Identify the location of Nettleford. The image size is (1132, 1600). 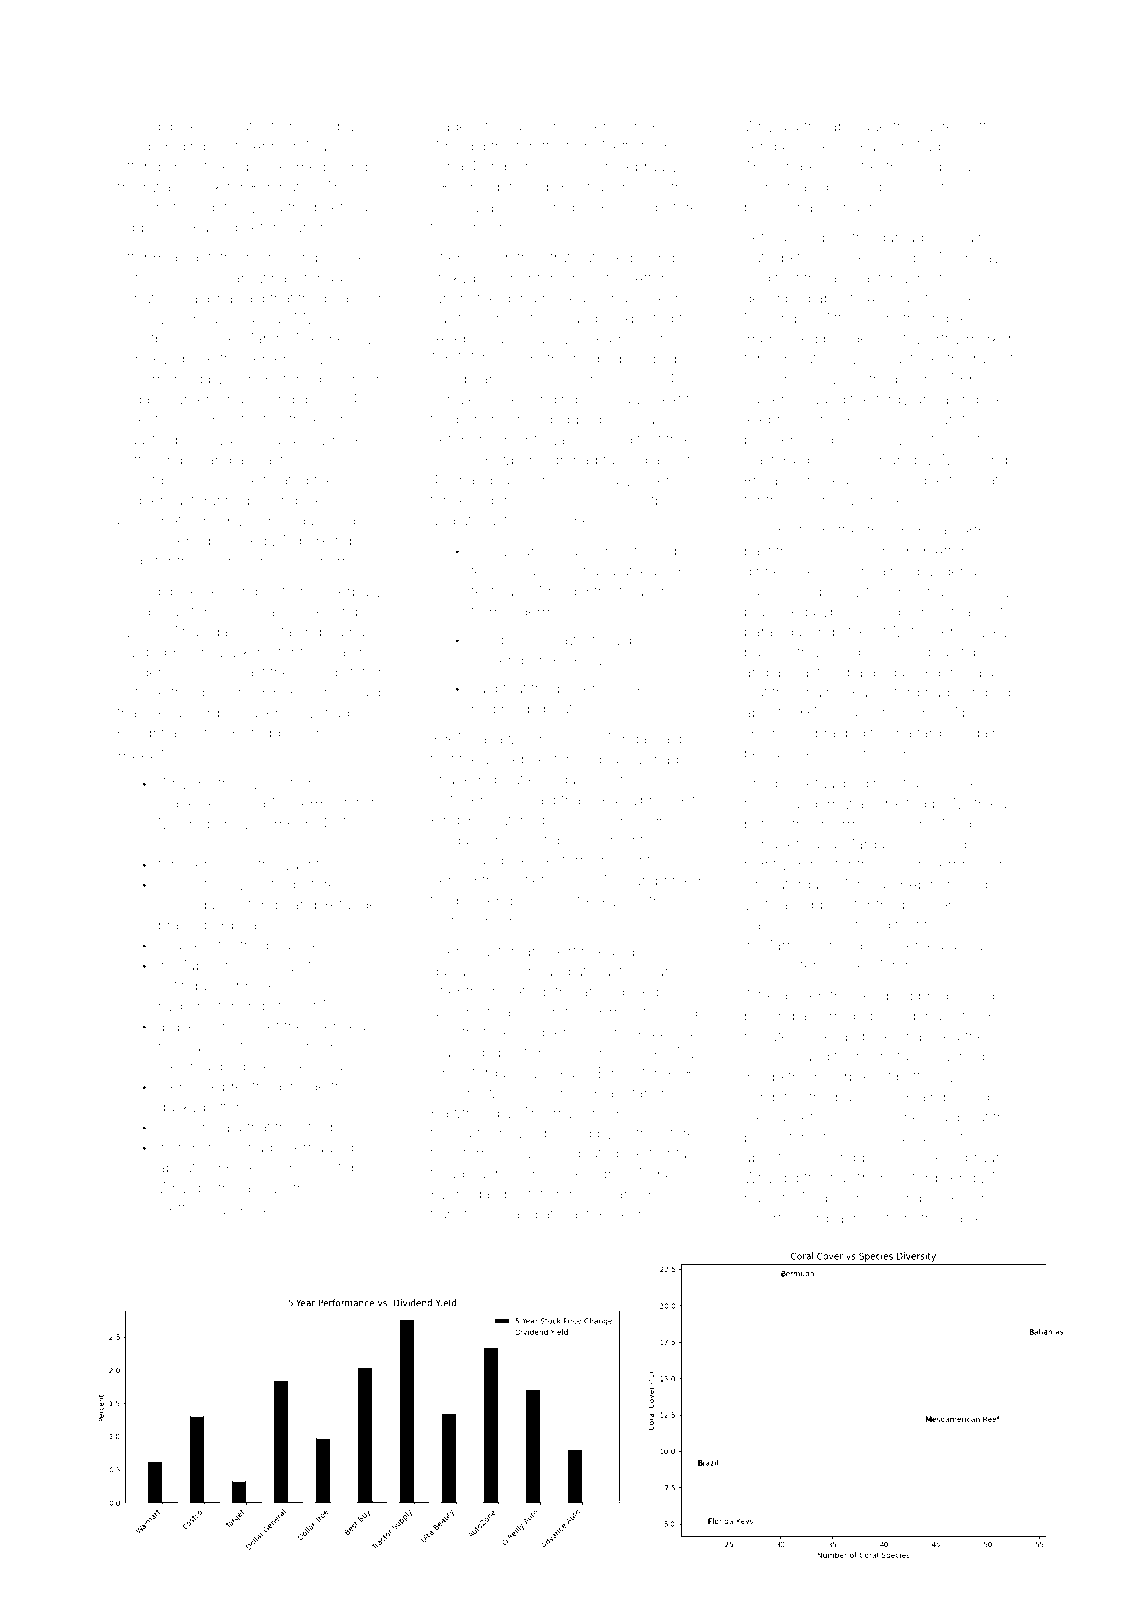
(634, 146).
